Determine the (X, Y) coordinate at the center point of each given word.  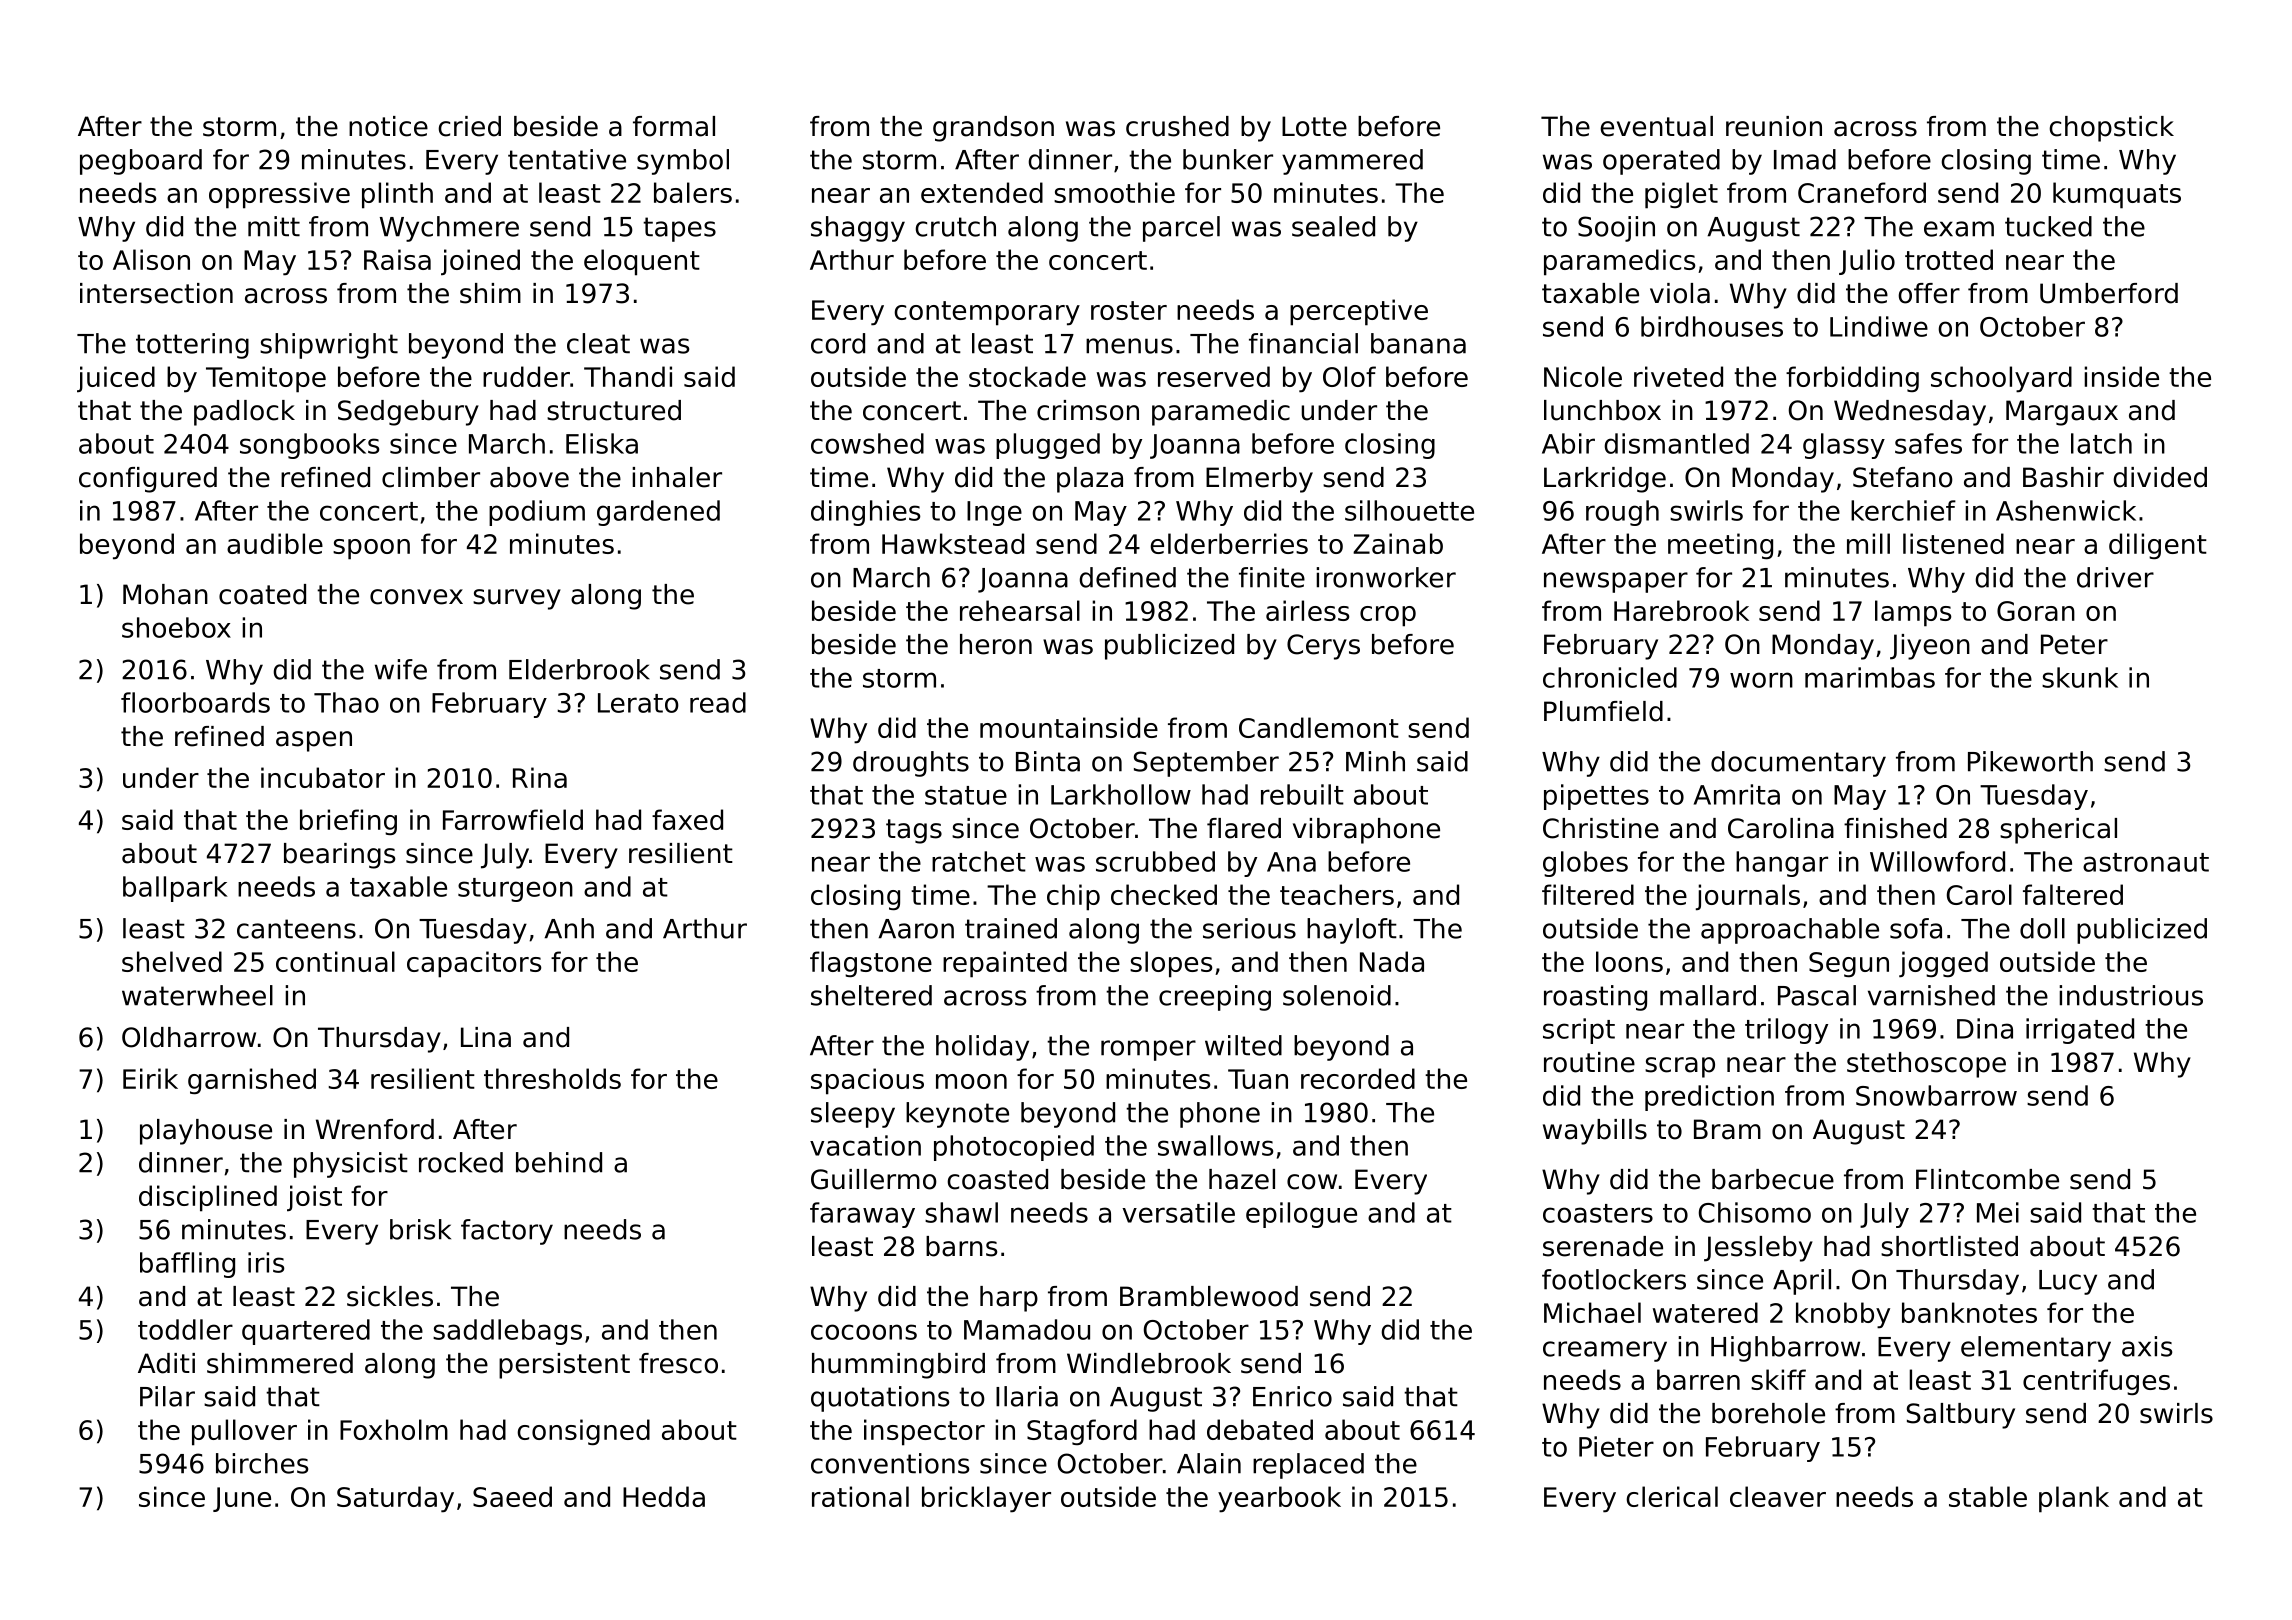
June (242, 1499)
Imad (1805, 159)
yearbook (1279, 1499)
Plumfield (1603, 711)
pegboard (141, 162)
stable (1988, 1496)
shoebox (176, 627)
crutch (956, 226)
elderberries (1229, 543)
